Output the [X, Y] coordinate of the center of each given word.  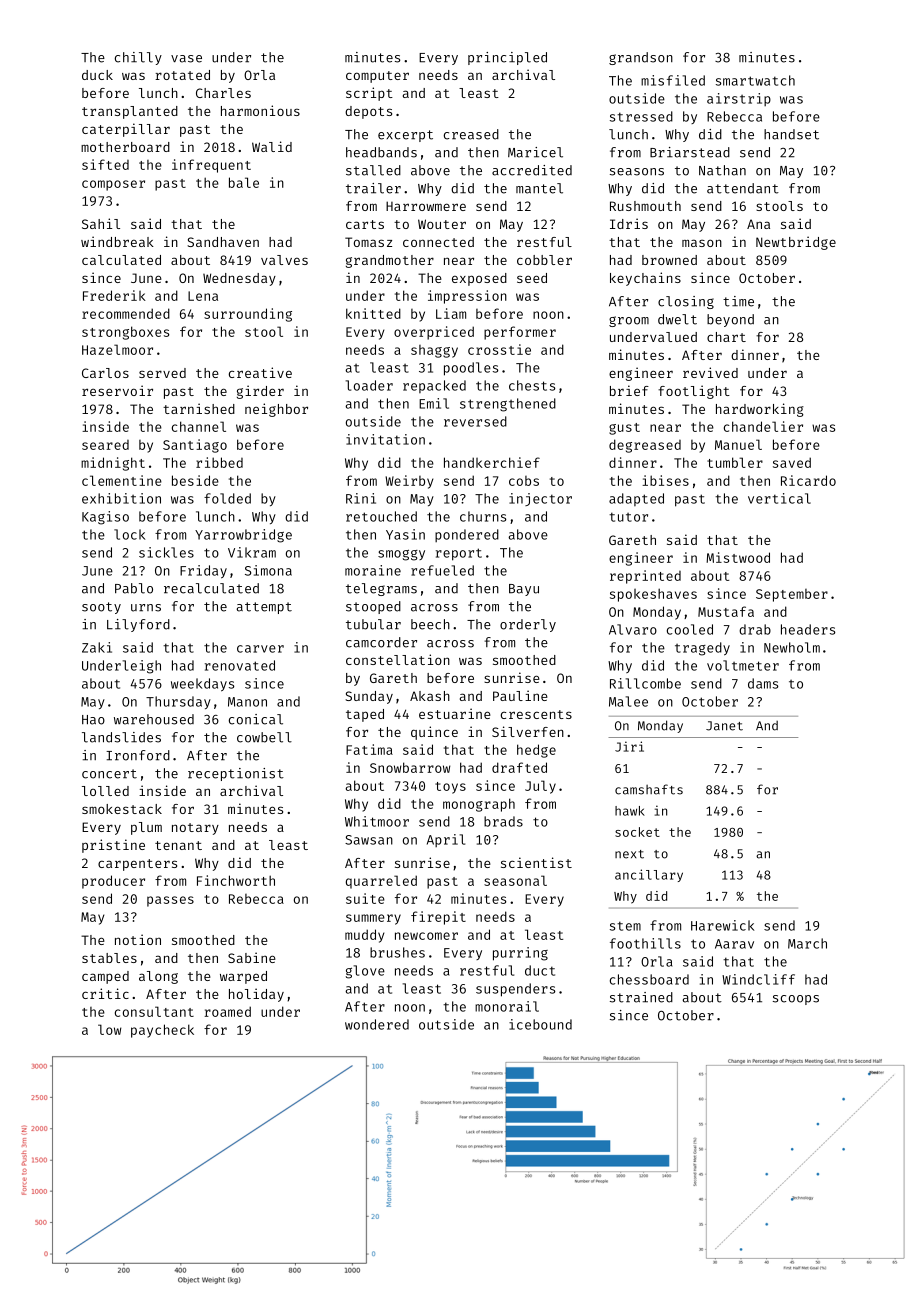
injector [540, 499]
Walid [272, 146]
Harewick [722, 925]
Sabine [252, 957]
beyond [730, 320]
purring [520, 954]
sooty [101, 608]
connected [438, 242]
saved [792, 462]
